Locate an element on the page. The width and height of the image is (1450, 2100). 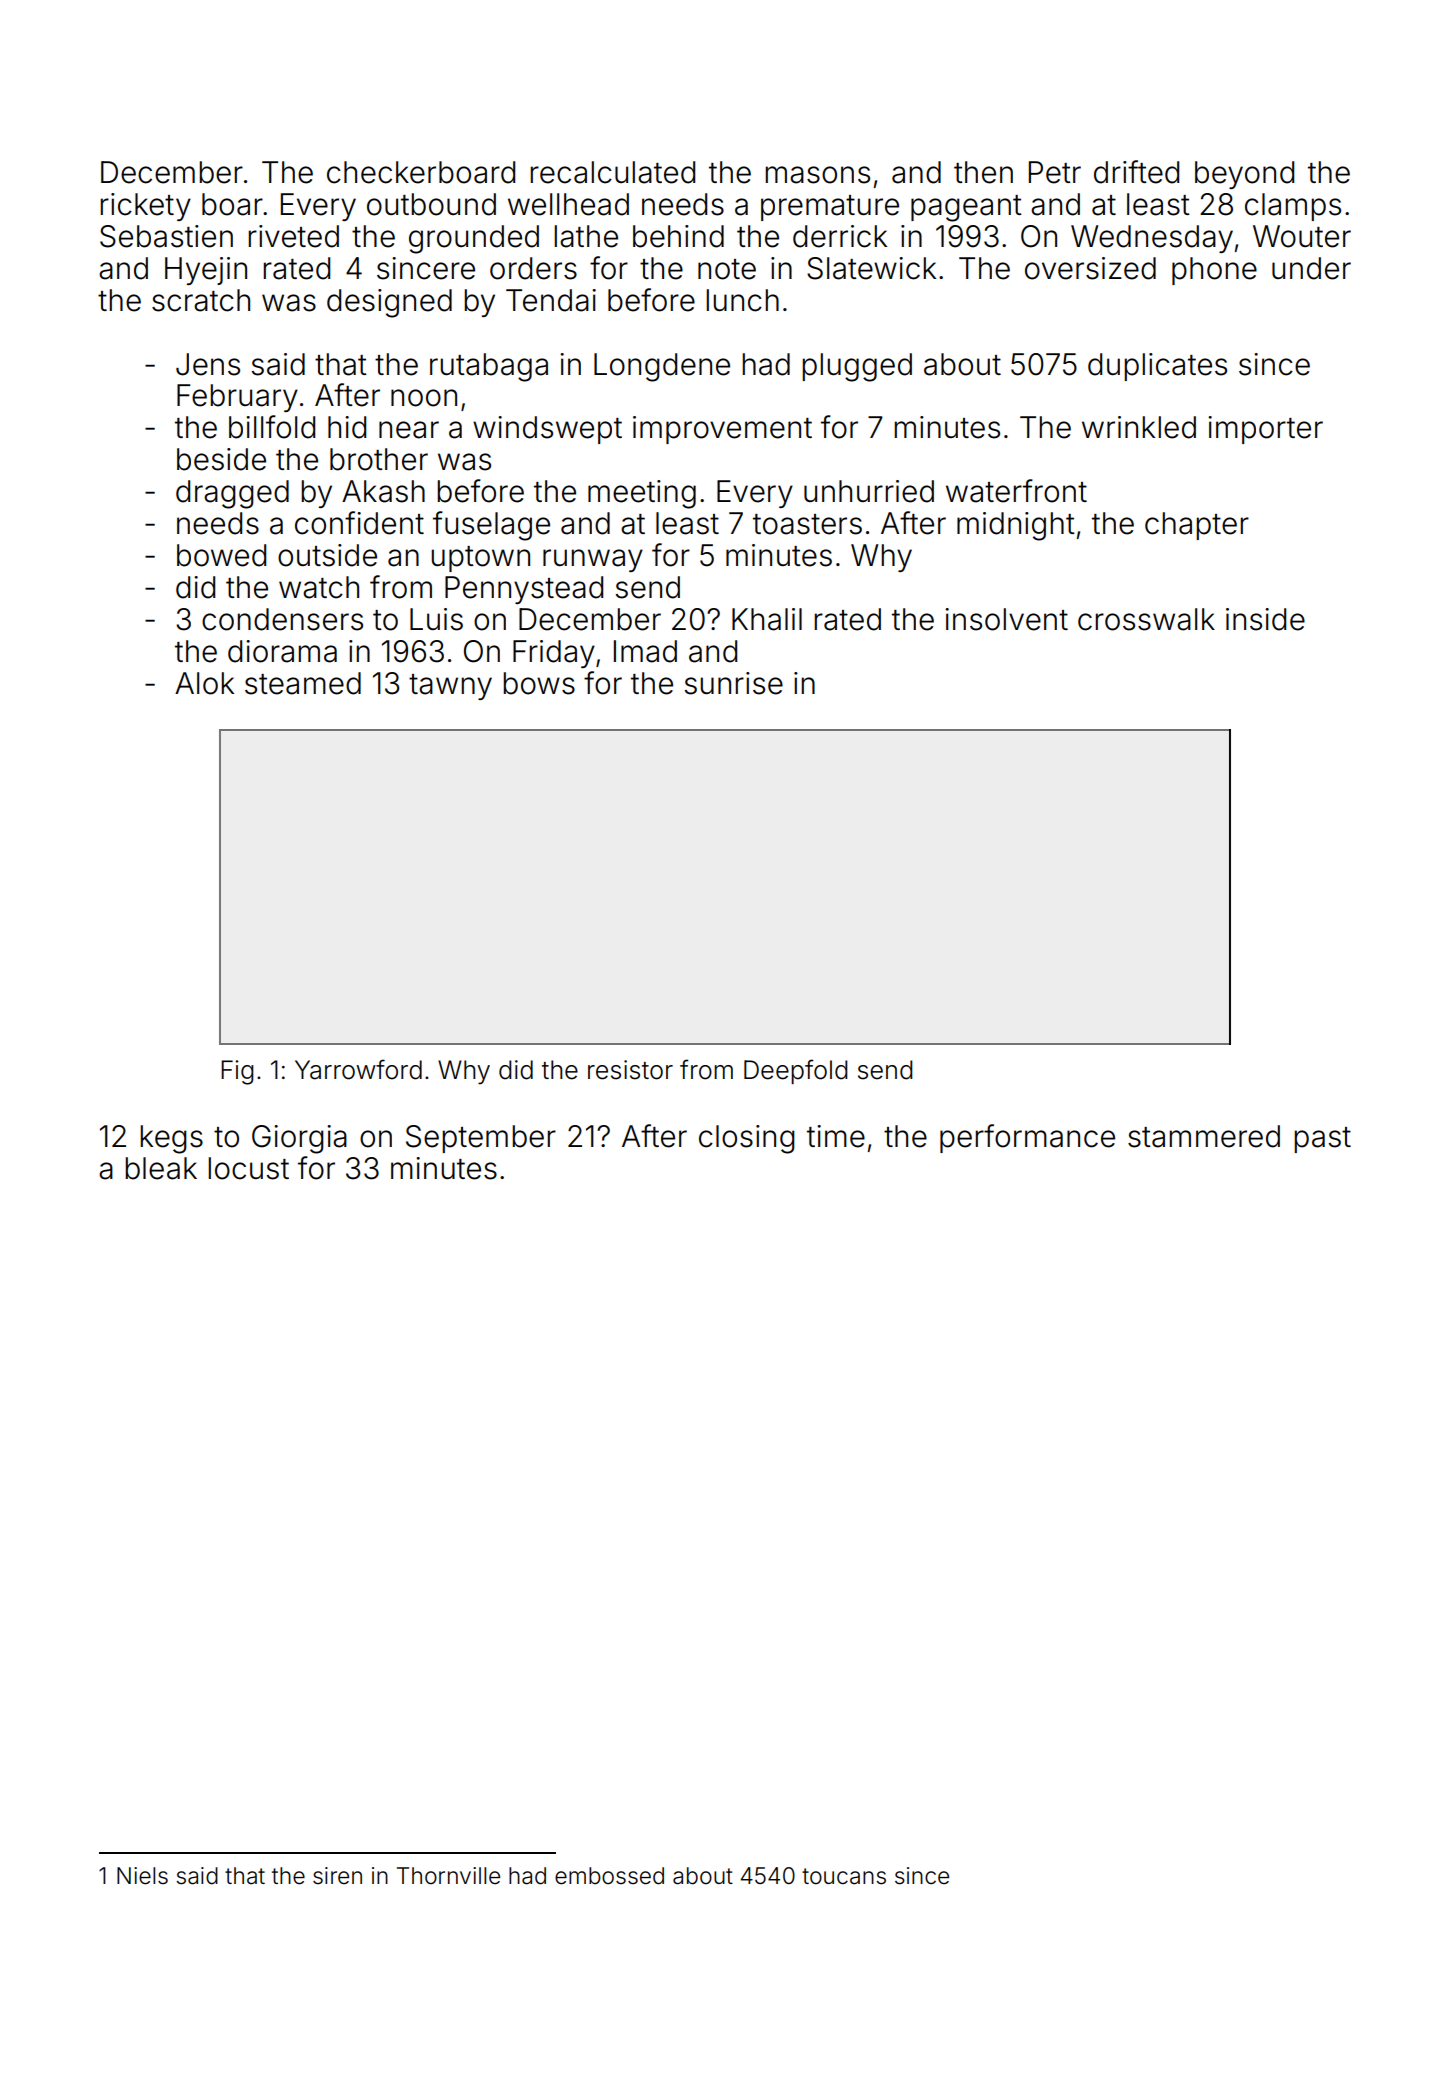
siren is located at coordinates (337, 1876).
